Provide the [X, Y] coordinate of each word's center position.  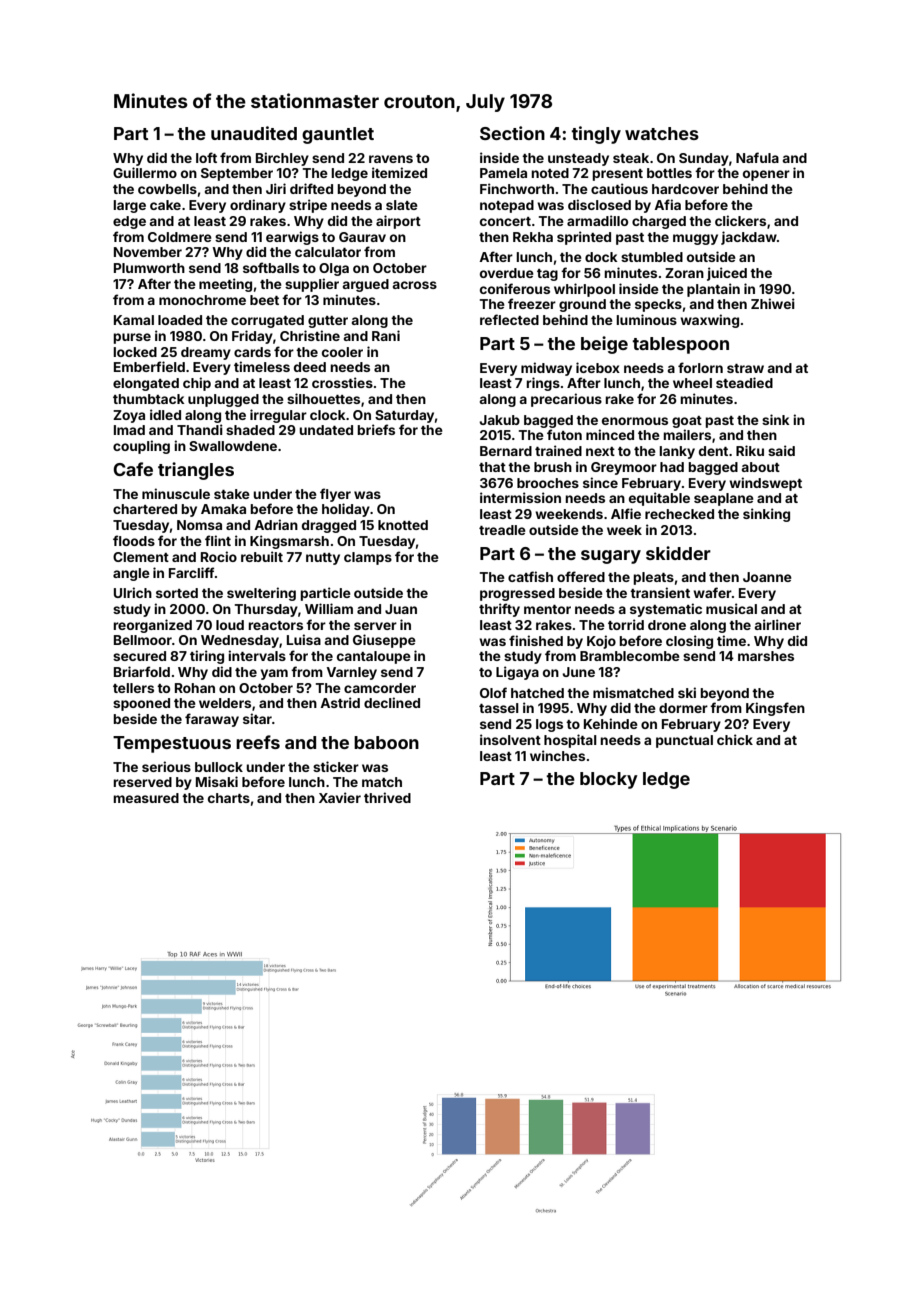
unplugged [223, 400]
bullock [219, 767]
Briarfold [142, 671]
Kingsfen [775, 709]
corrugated [267, 321]
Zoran [684, 273]
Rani [386, 335]
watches [662, 133]
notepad [507, 206]
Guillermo [145, 172]
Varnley [352, 673]
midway [546, 369]
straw [745, 368]
